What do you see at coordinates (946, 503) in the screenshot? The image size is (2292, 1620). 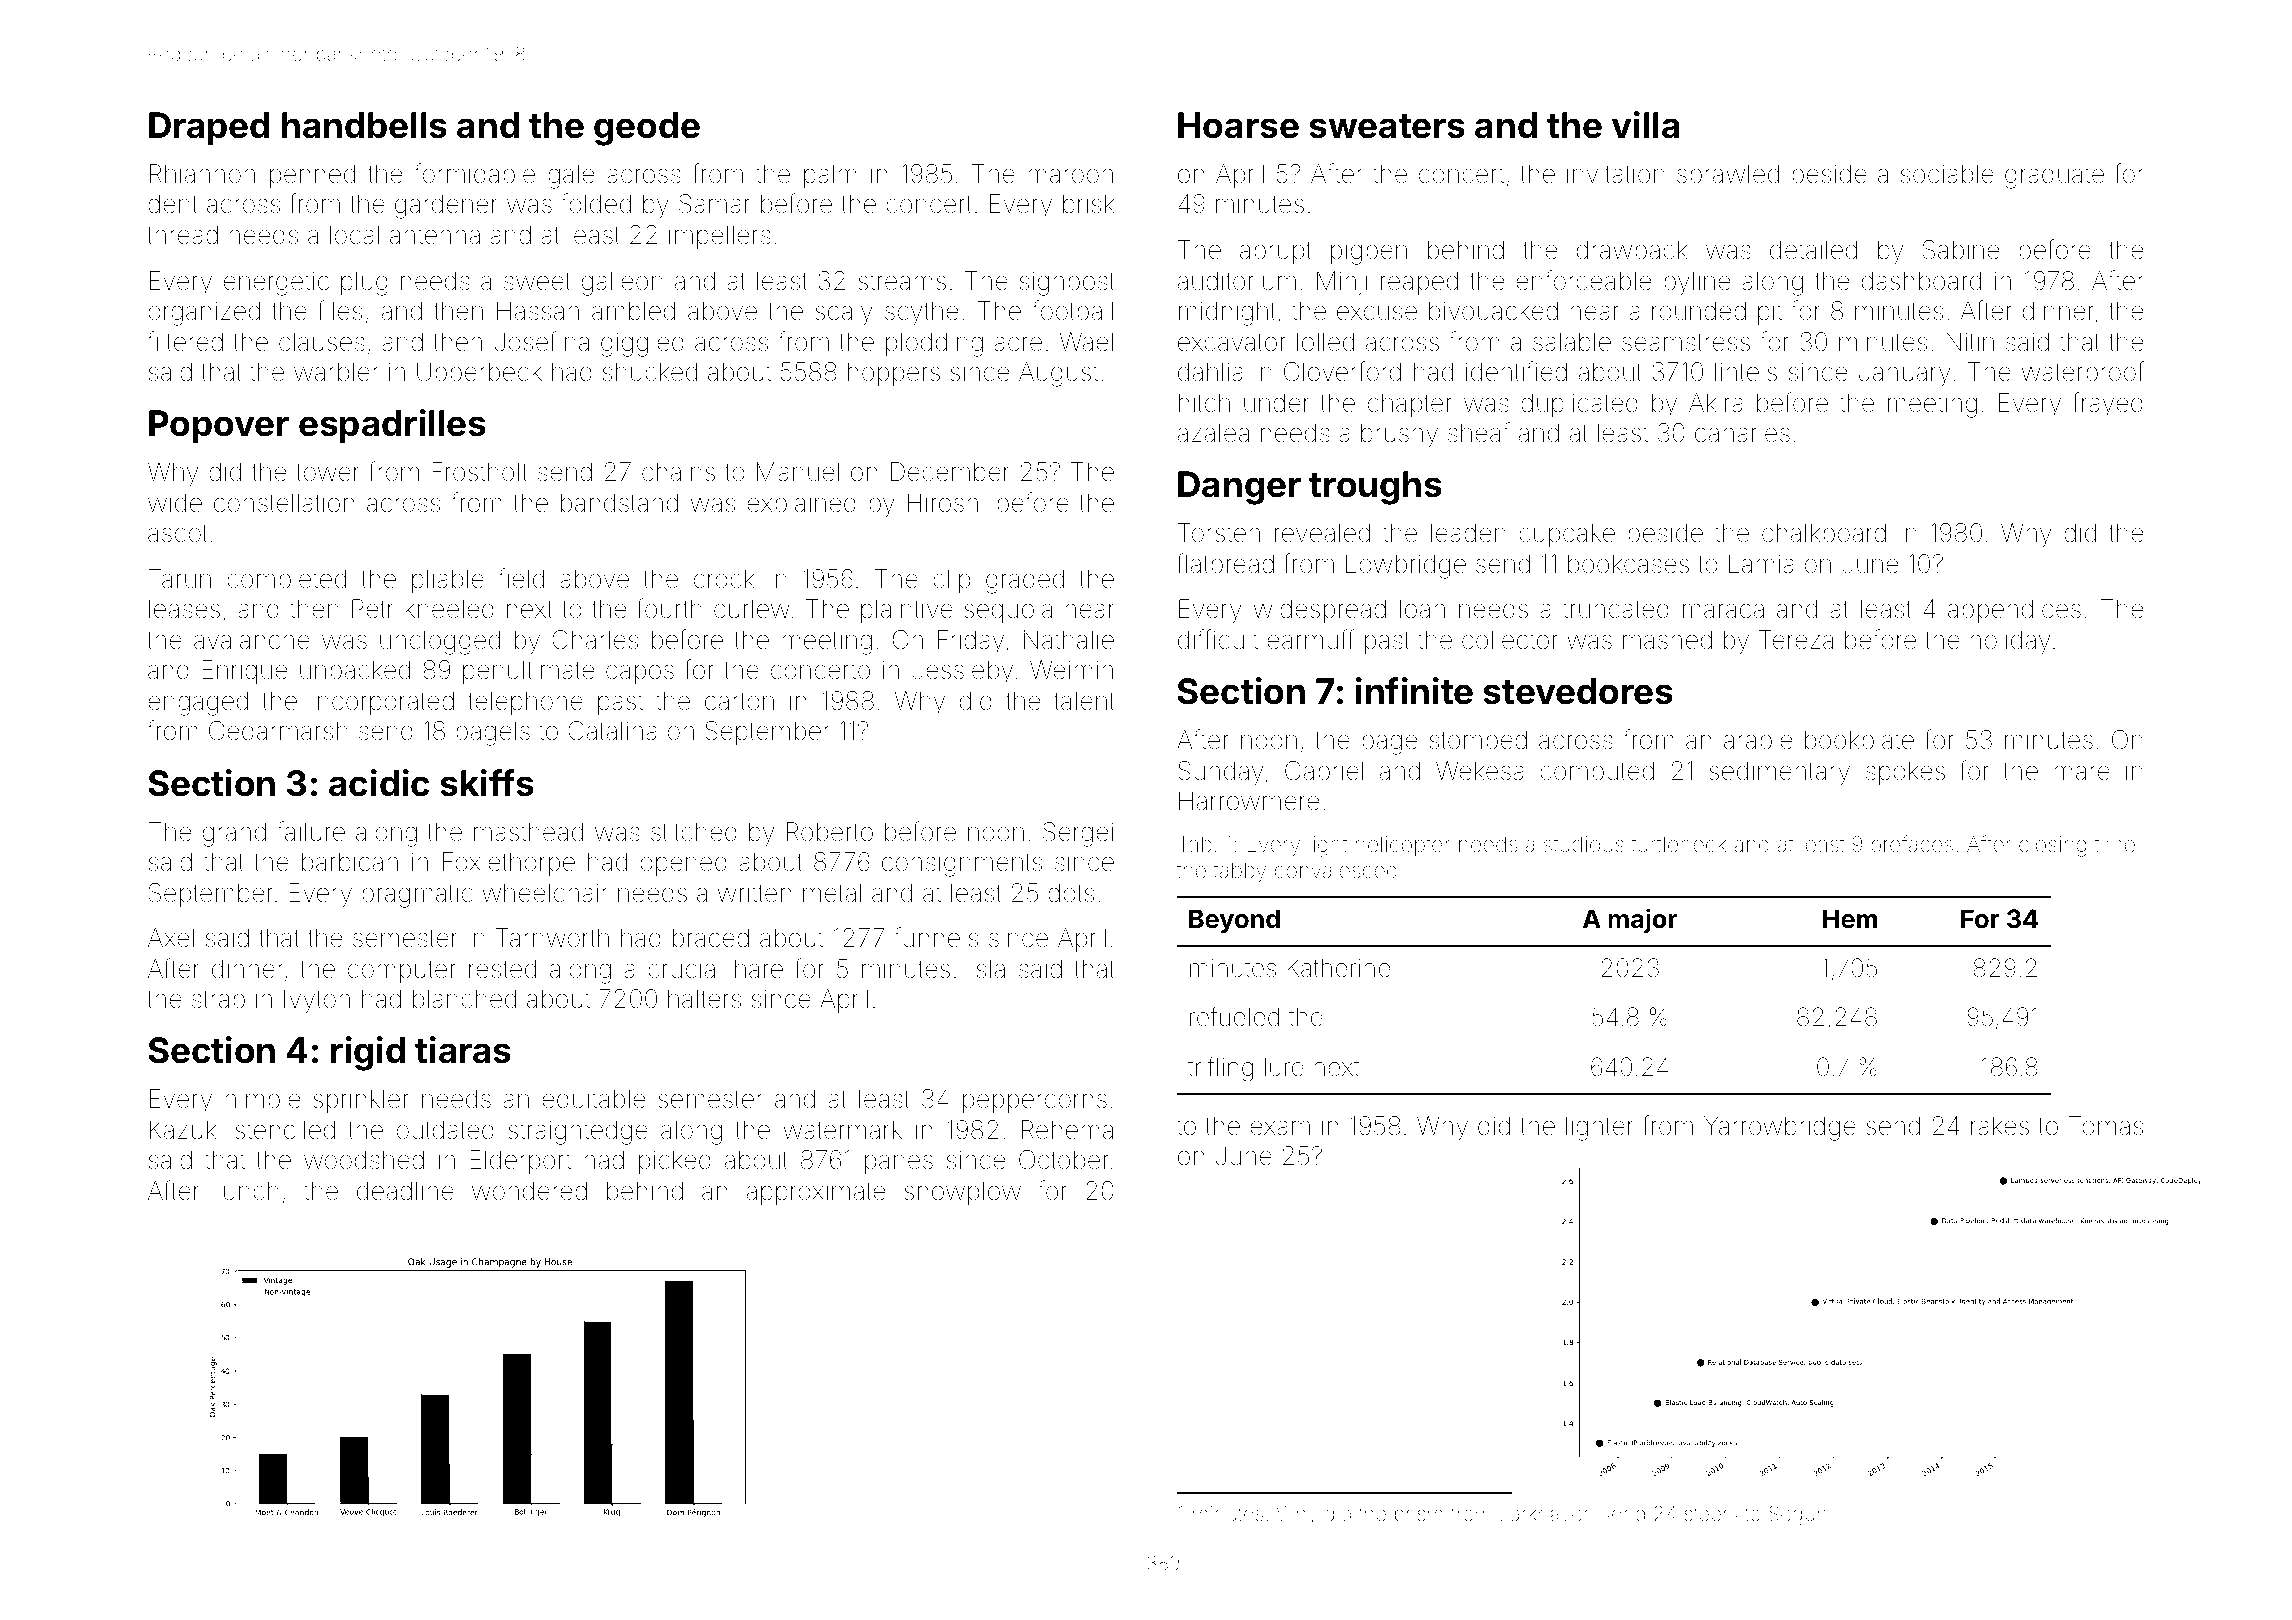 I see `Hiroshi` at bounding box center [946, 503].
